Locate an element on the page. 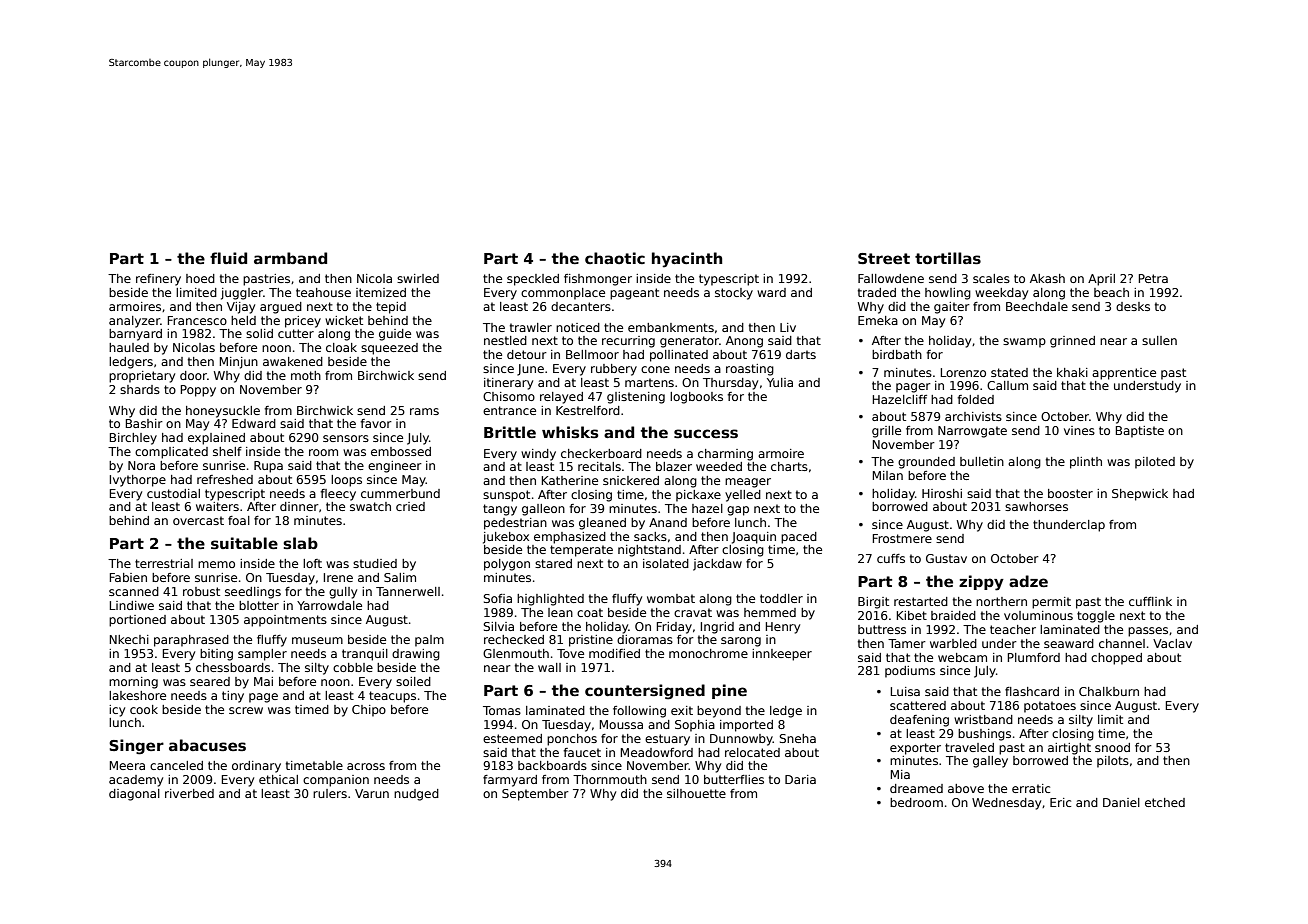 The height and width of the page is (924, 1308). scales is located at coordinates (991, 278).
